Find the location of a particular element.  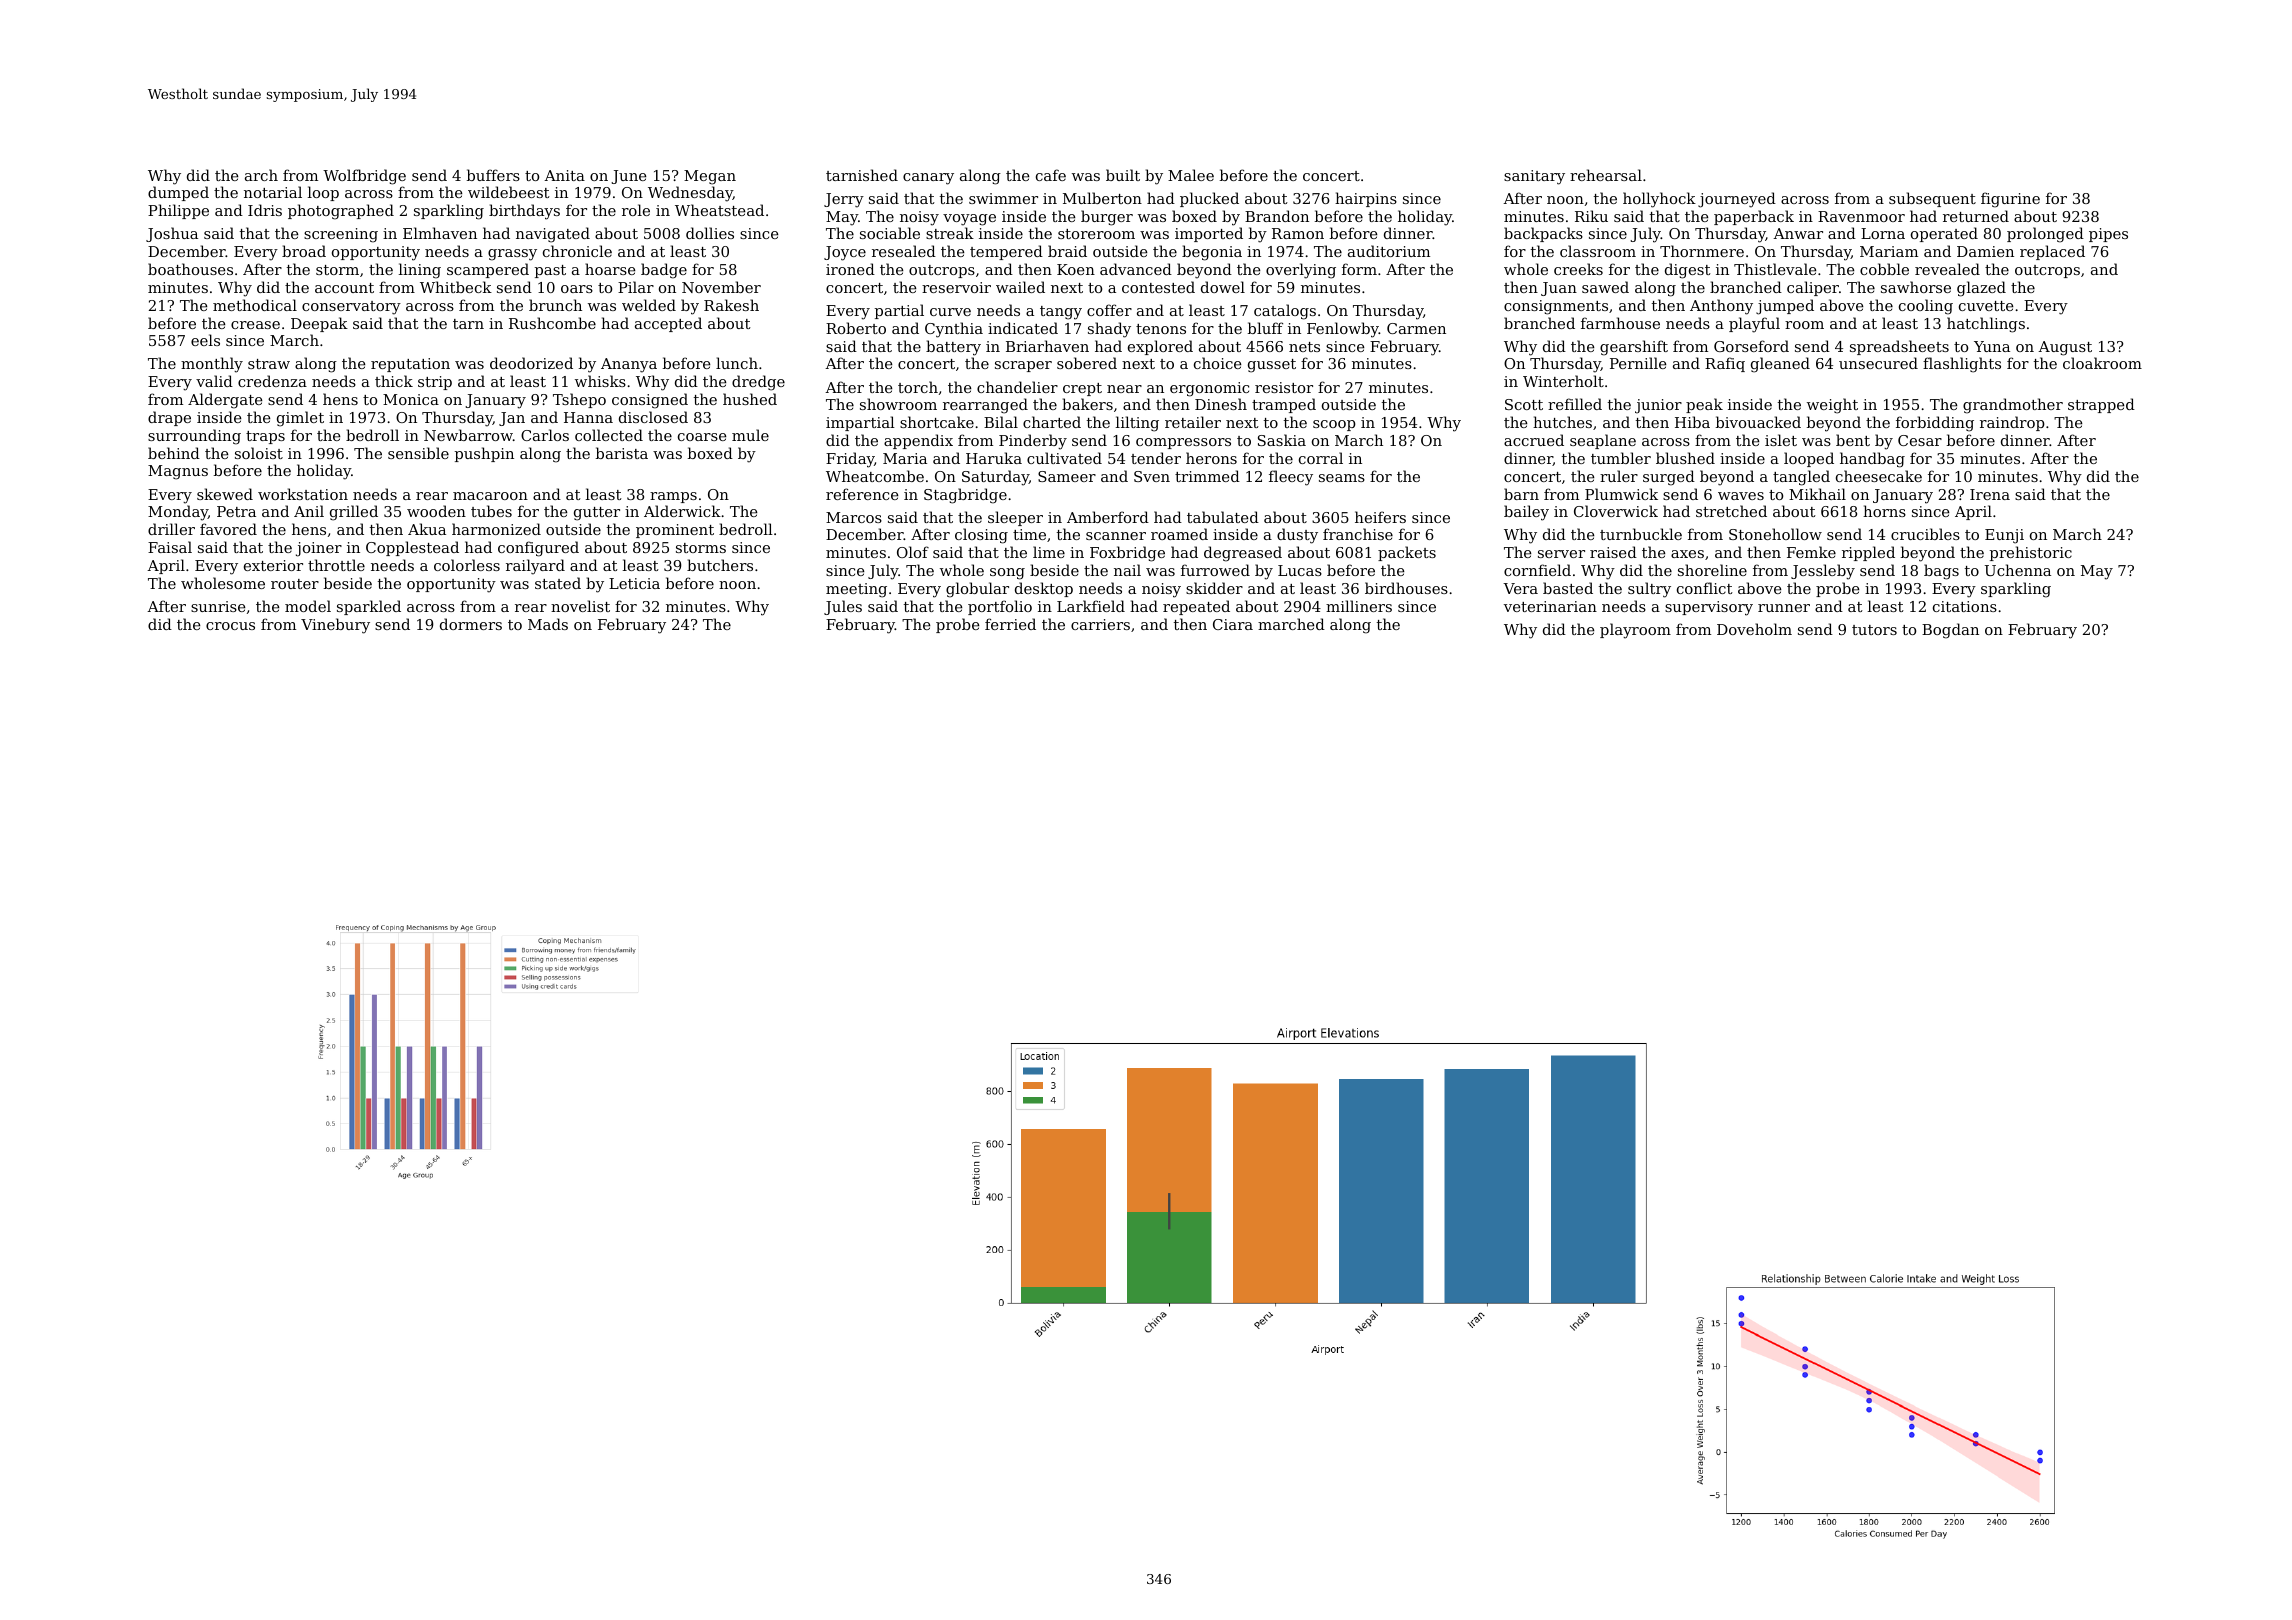

Olof is located at coordinates (913, 552).
